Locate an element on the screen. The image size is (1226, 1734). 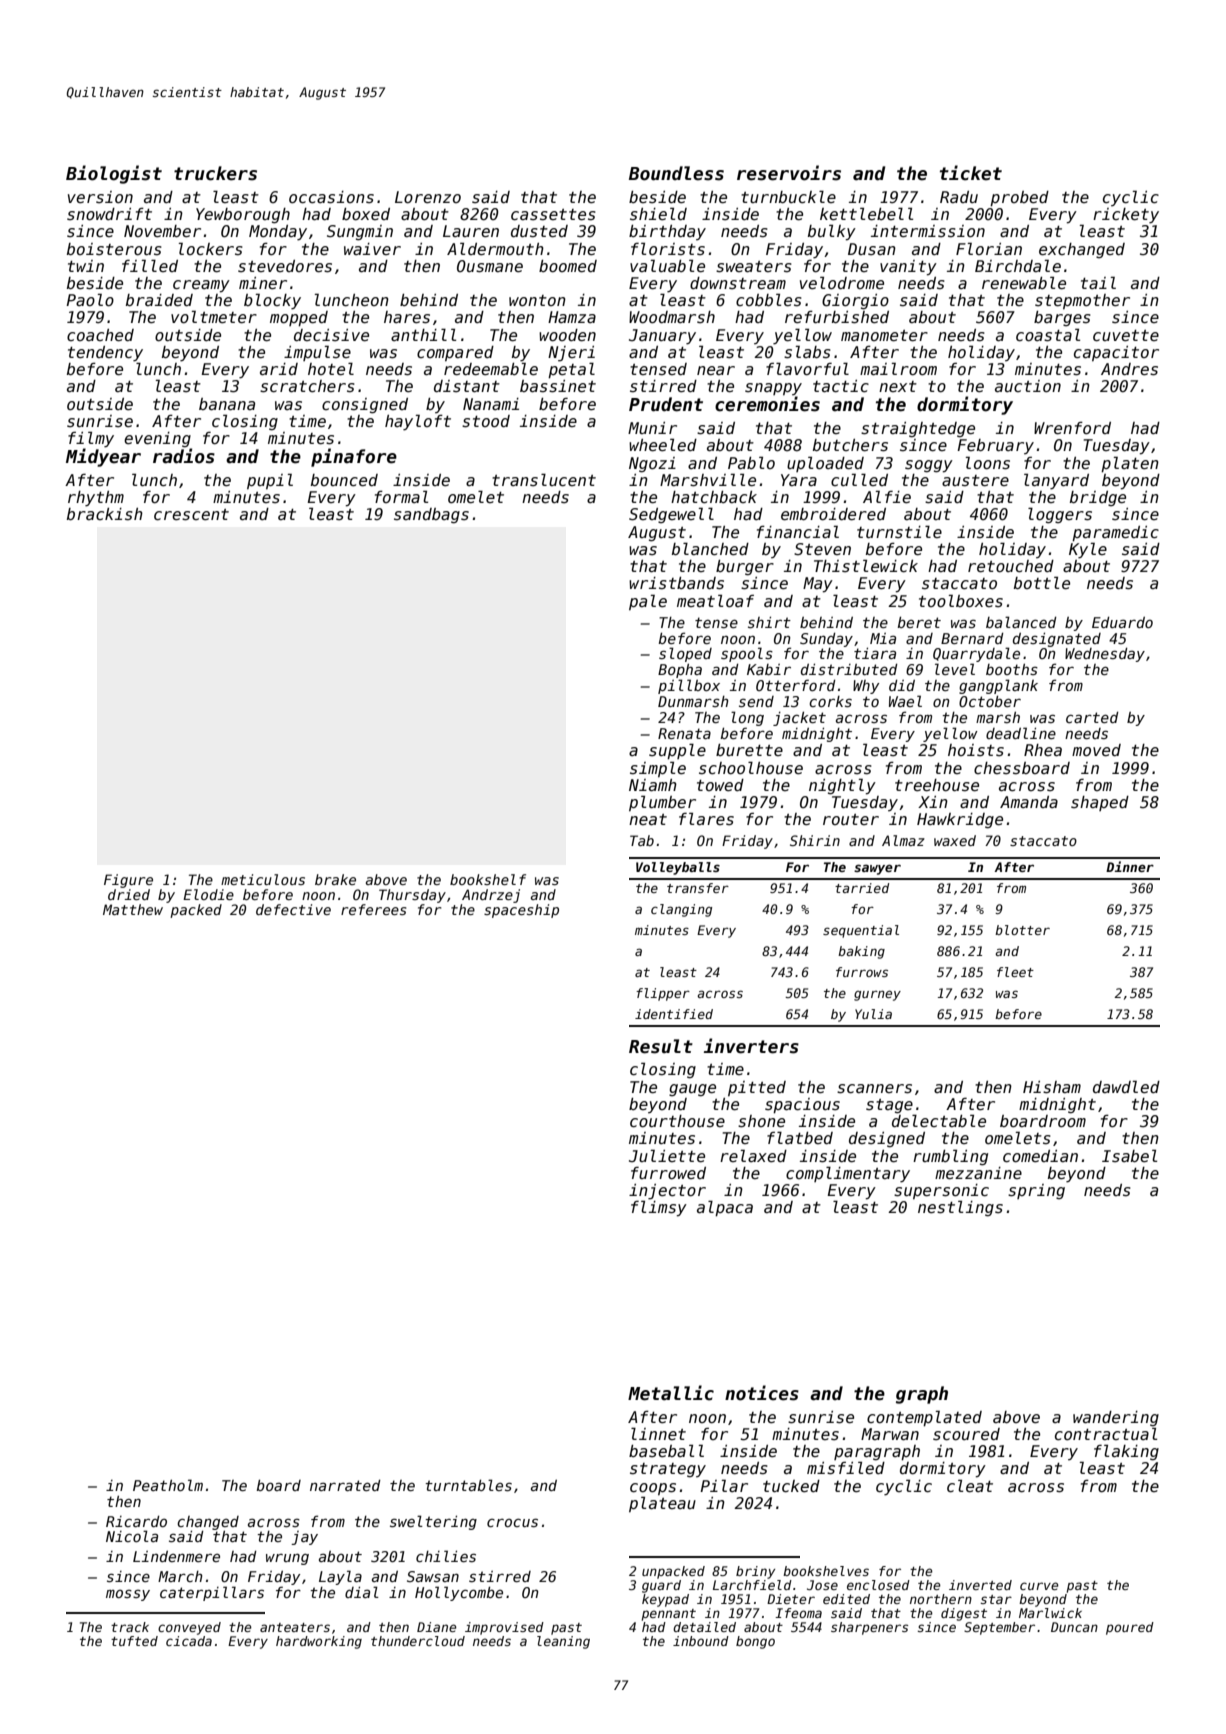
Biologist is located at coordinates (114, 174).
